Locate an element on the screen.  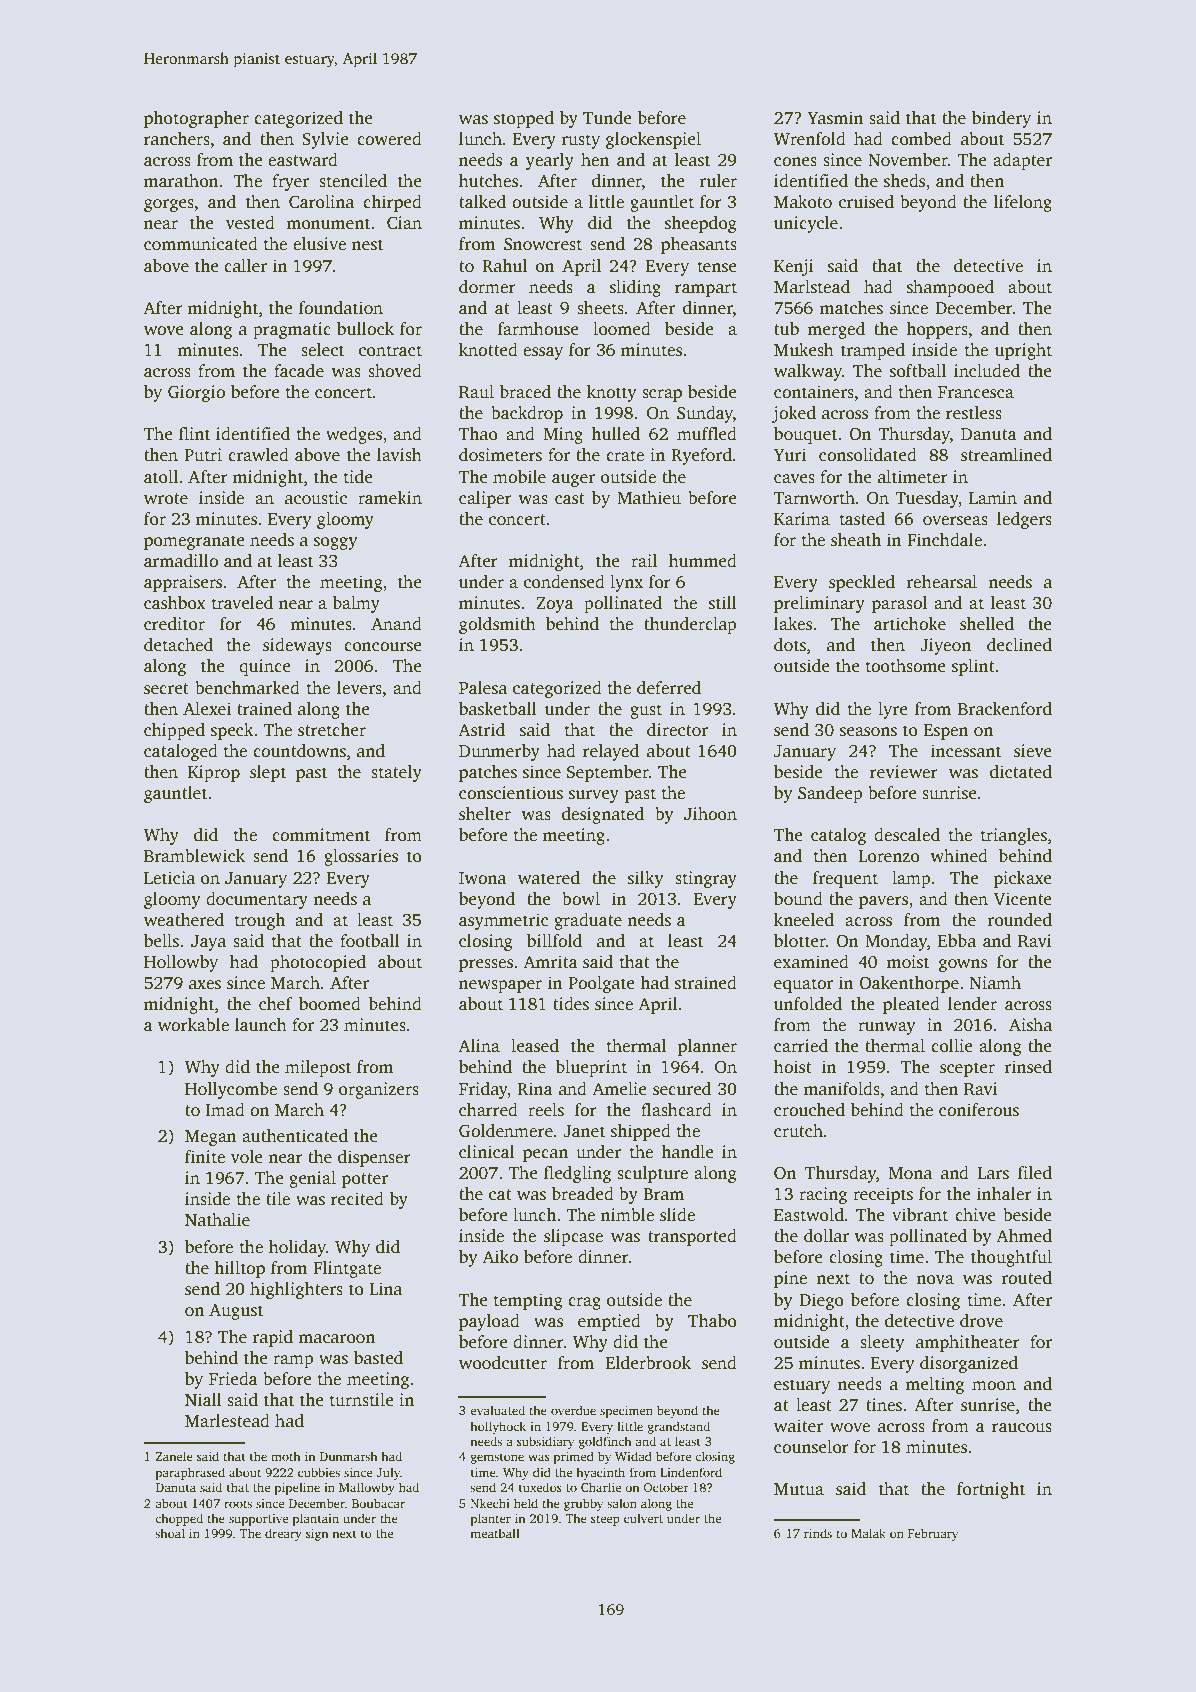
Aisha is located at coordinates (1030, 1025).
